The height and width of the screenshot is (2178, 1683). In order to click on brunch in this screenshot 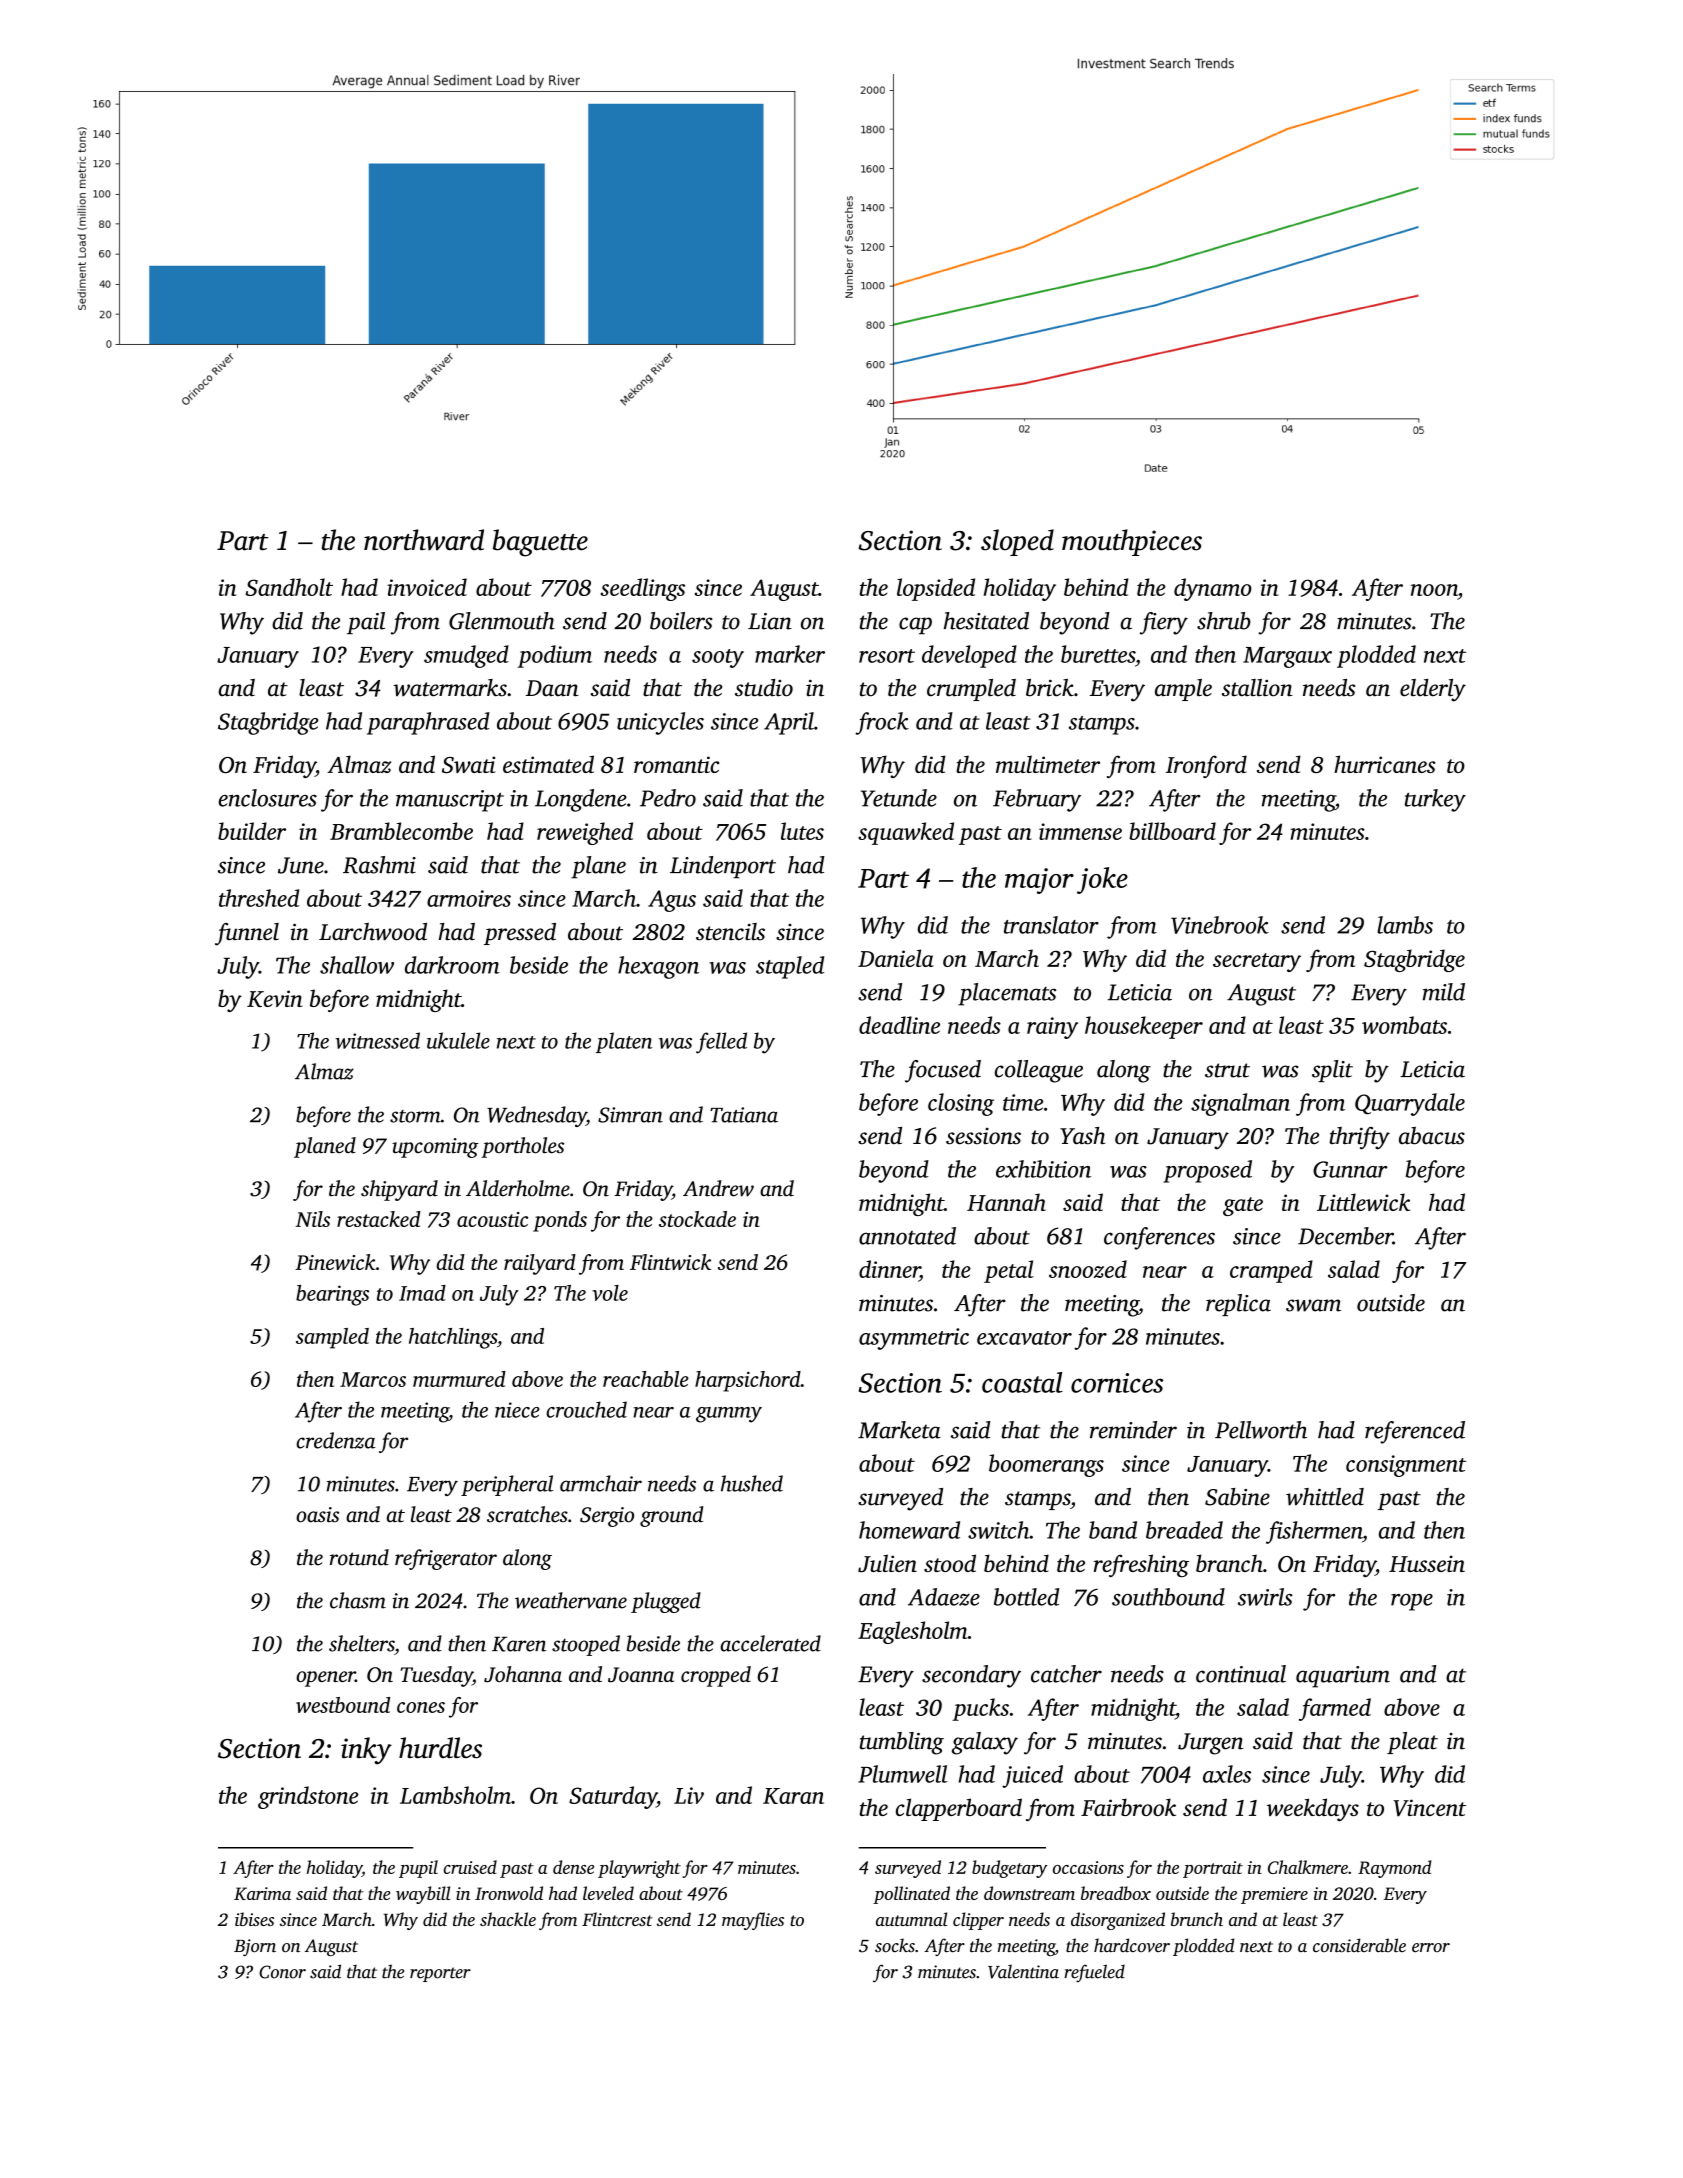, I will do `click(1197, 1919)`.
